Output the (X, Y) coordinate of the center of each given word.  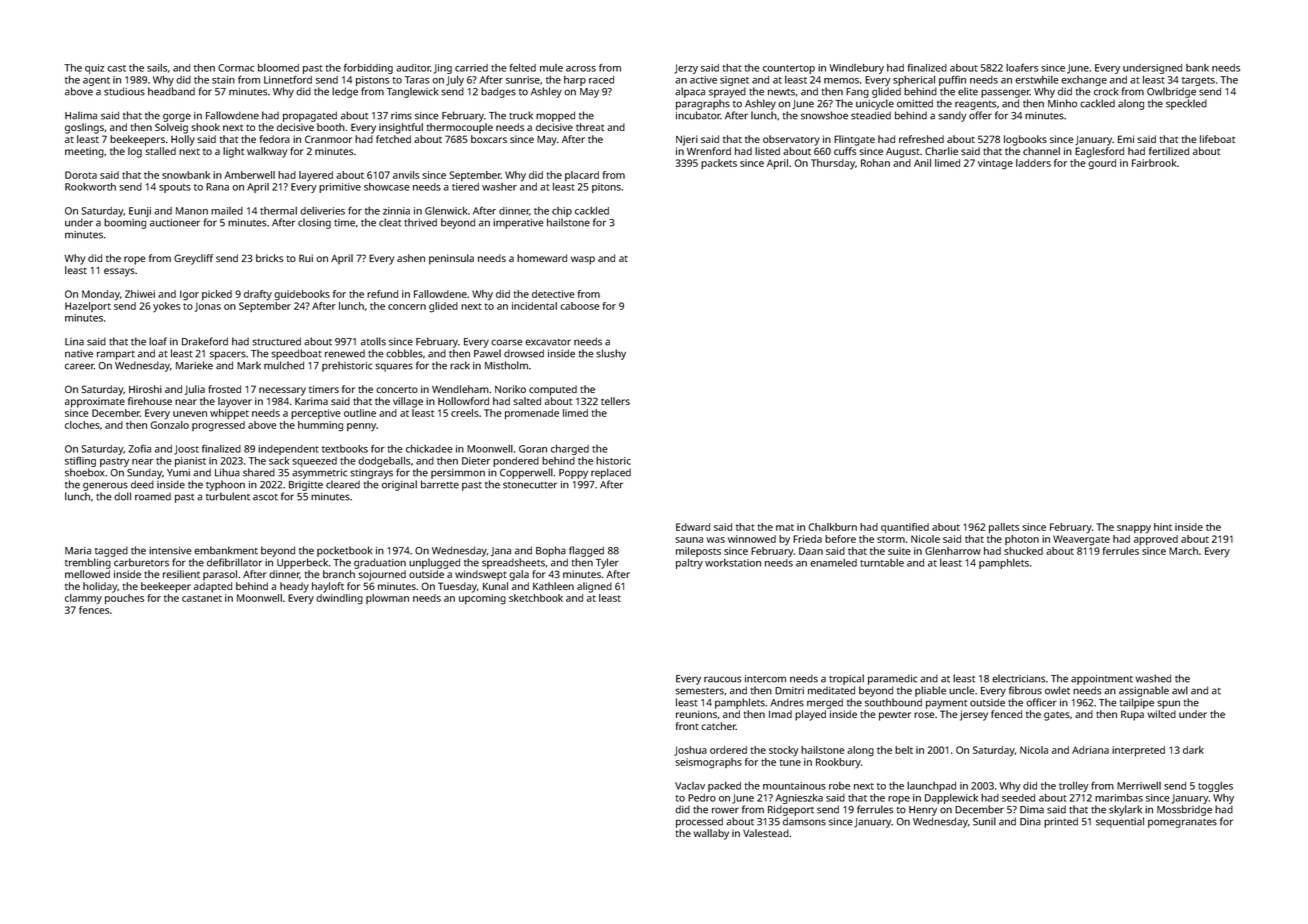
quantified (905, 528)
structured (276, 341)
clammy (83, 599)
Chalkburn (833, 527)
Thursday (833, 164)
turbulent (228, 496)
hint (1163, 527)
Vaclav (690, 786)
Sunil (984, 821)
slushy (611, 354)
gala (519, 575)
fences (94, 610)
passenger (1005, 93)
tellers (615, 401)
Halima (81, 115)
